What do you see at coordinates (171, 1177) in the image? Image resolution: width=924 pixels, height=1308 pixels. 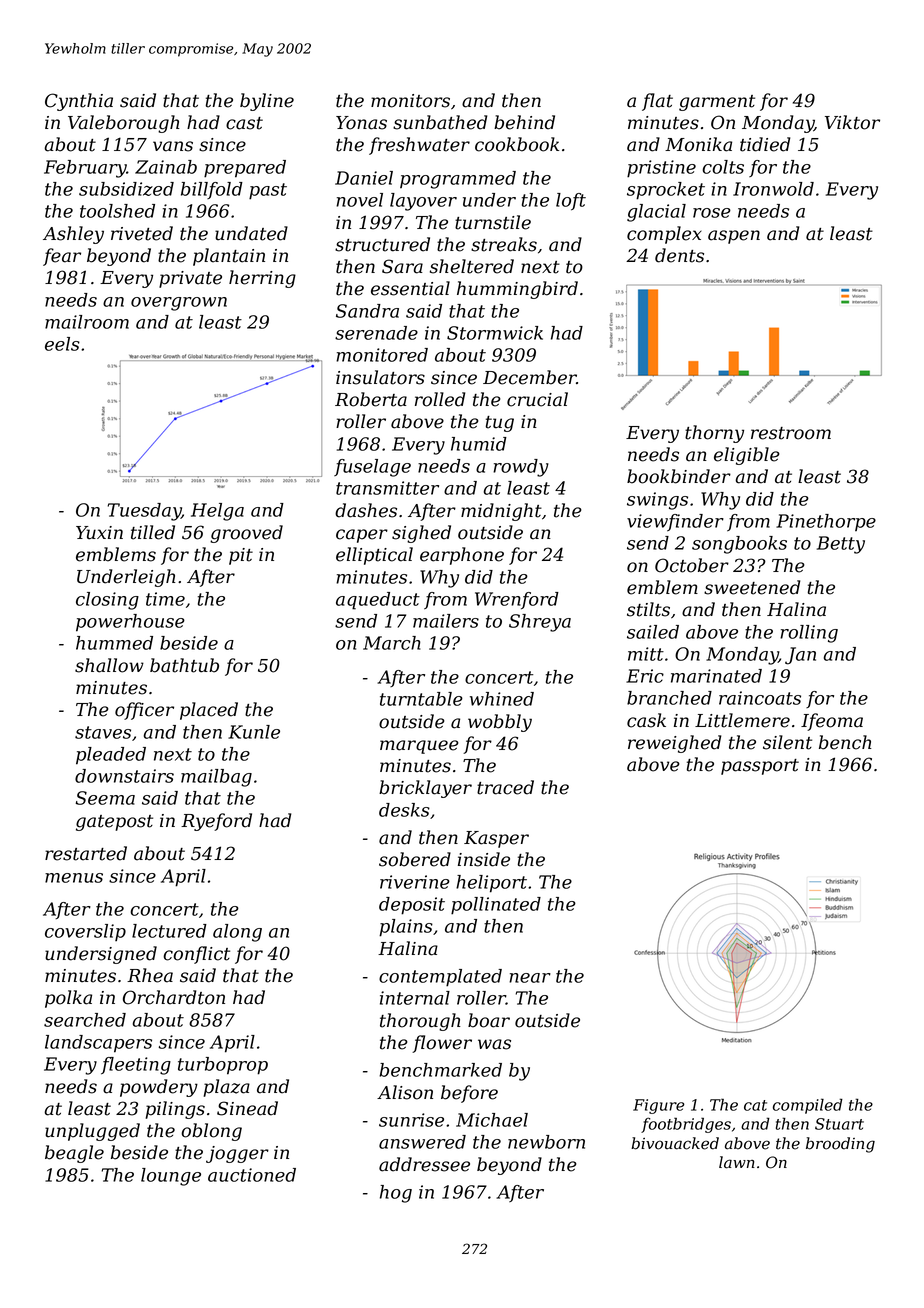 I see `lounge` at bounding box center [171, 1177].
